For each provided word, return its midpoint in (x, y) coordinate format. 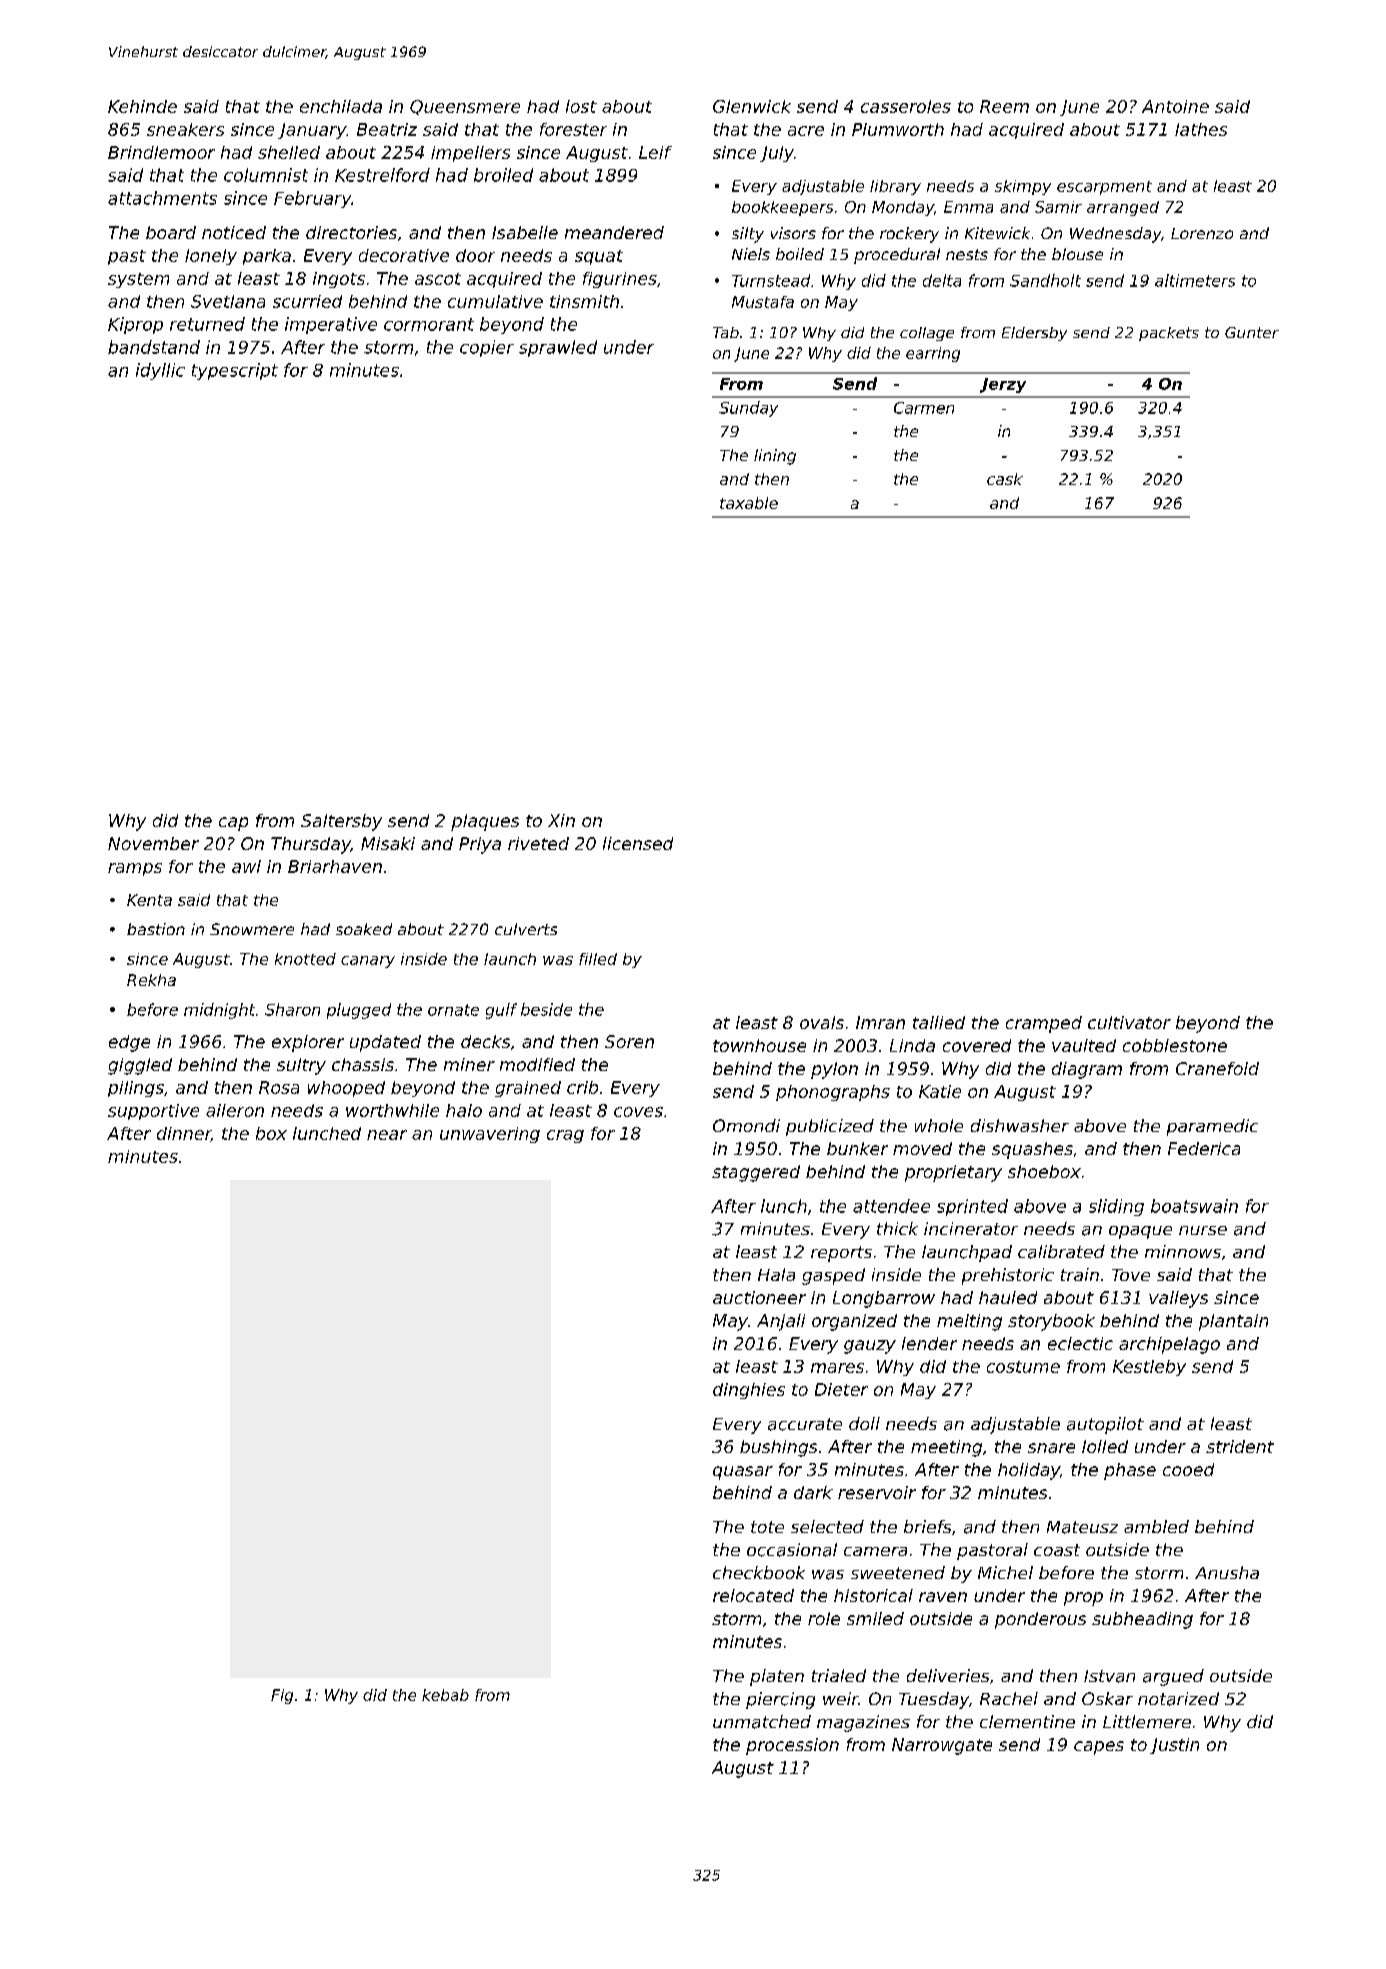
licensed (638, 843)
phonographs (833, 1093)
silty (748, 235)
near (387, 1135)
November (153, 843)
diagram (1087, 1070)
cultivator (1129, 1022)
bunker (857, 1148)
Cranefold (1217, 1068)
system (138, 280)
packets (1169, 334)
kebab (445, 1695)
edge (129, 1043)
